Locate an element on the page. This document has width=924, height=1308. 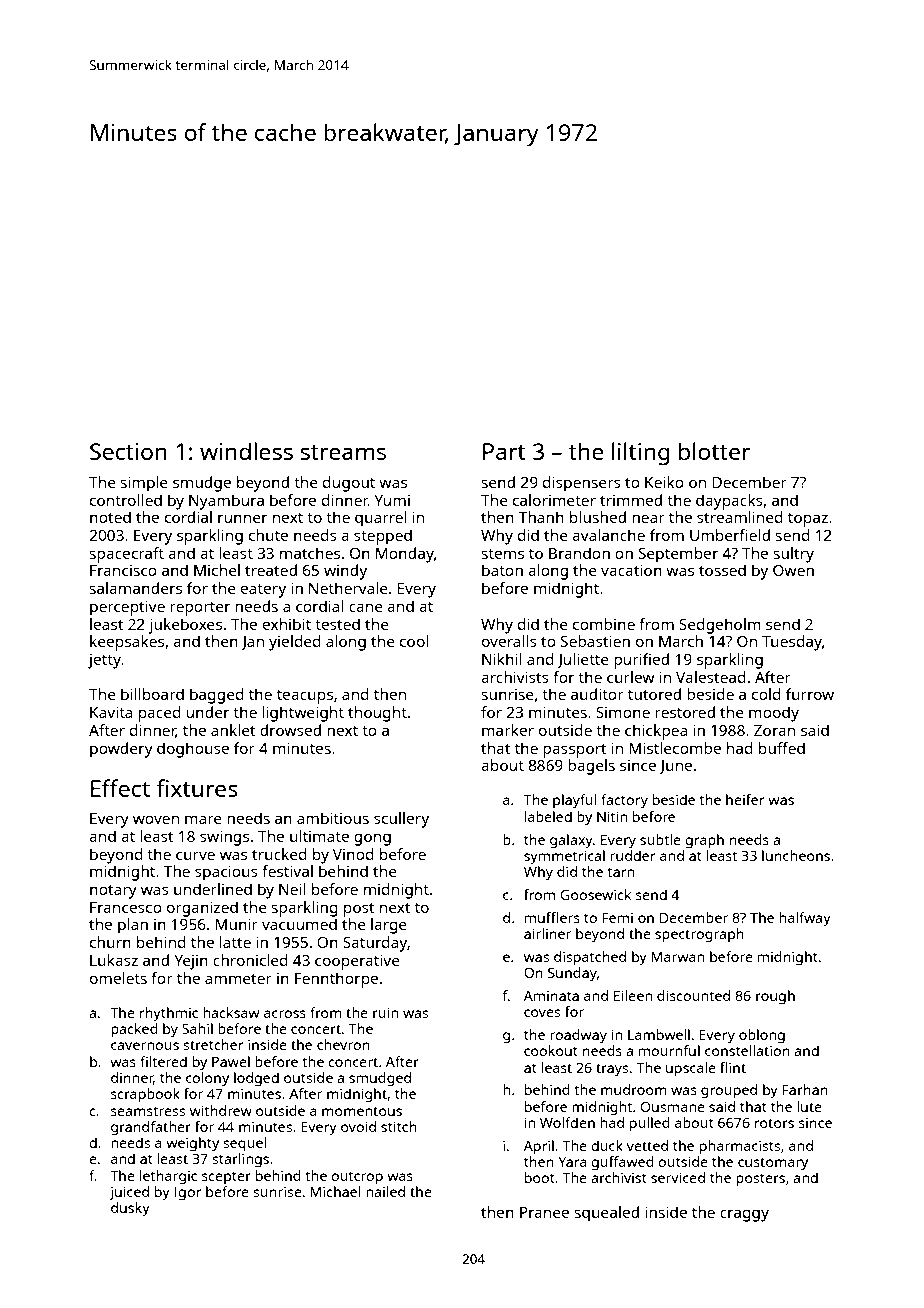
heifer is located at coordinates (745, 799).
